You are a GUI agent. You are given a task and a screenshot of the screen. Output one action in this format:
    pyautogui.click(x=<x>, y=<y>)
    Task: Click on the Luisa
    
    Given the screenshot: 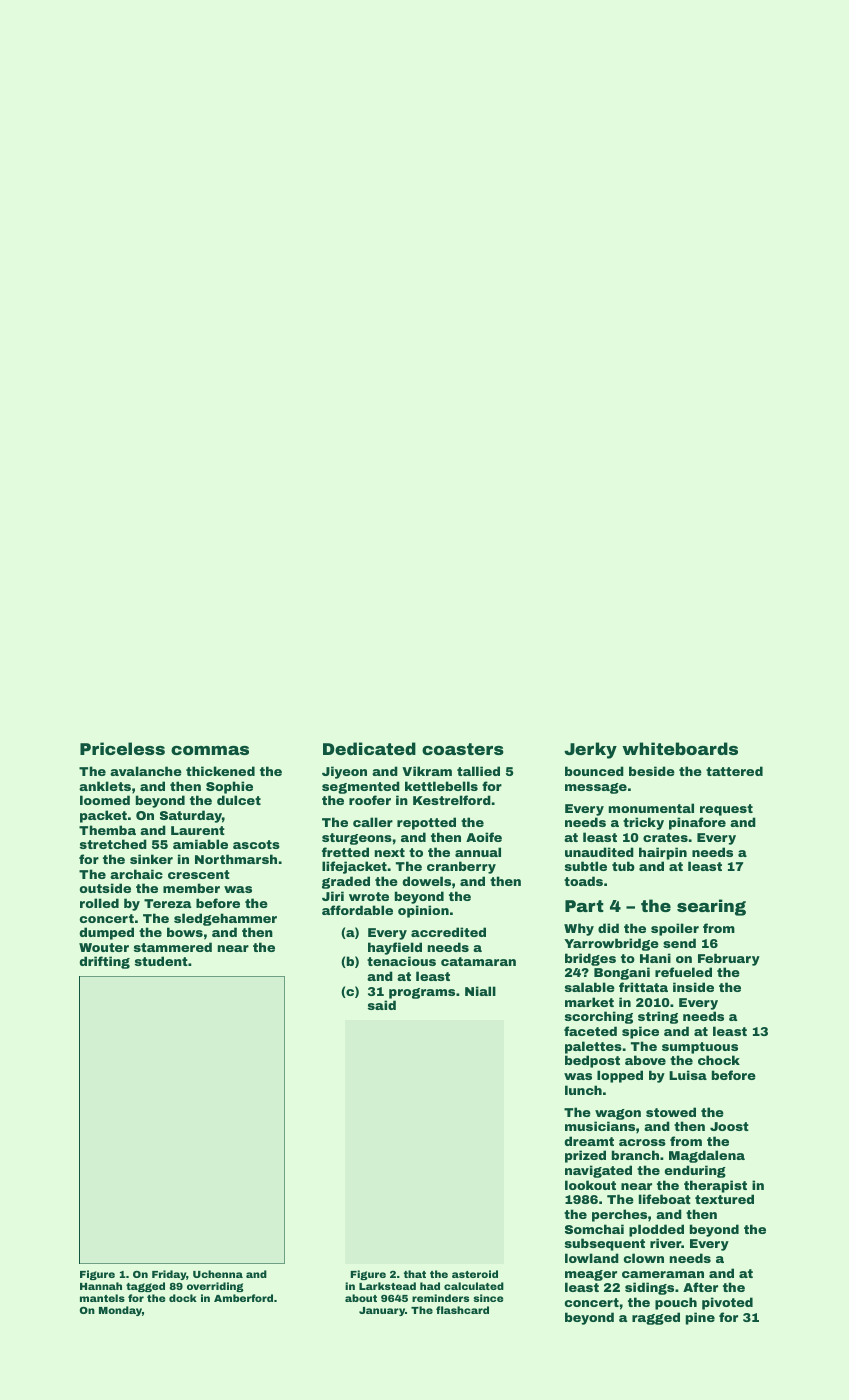 What is the action you would take?
    pyautogui.click(x=688, y=1075)
